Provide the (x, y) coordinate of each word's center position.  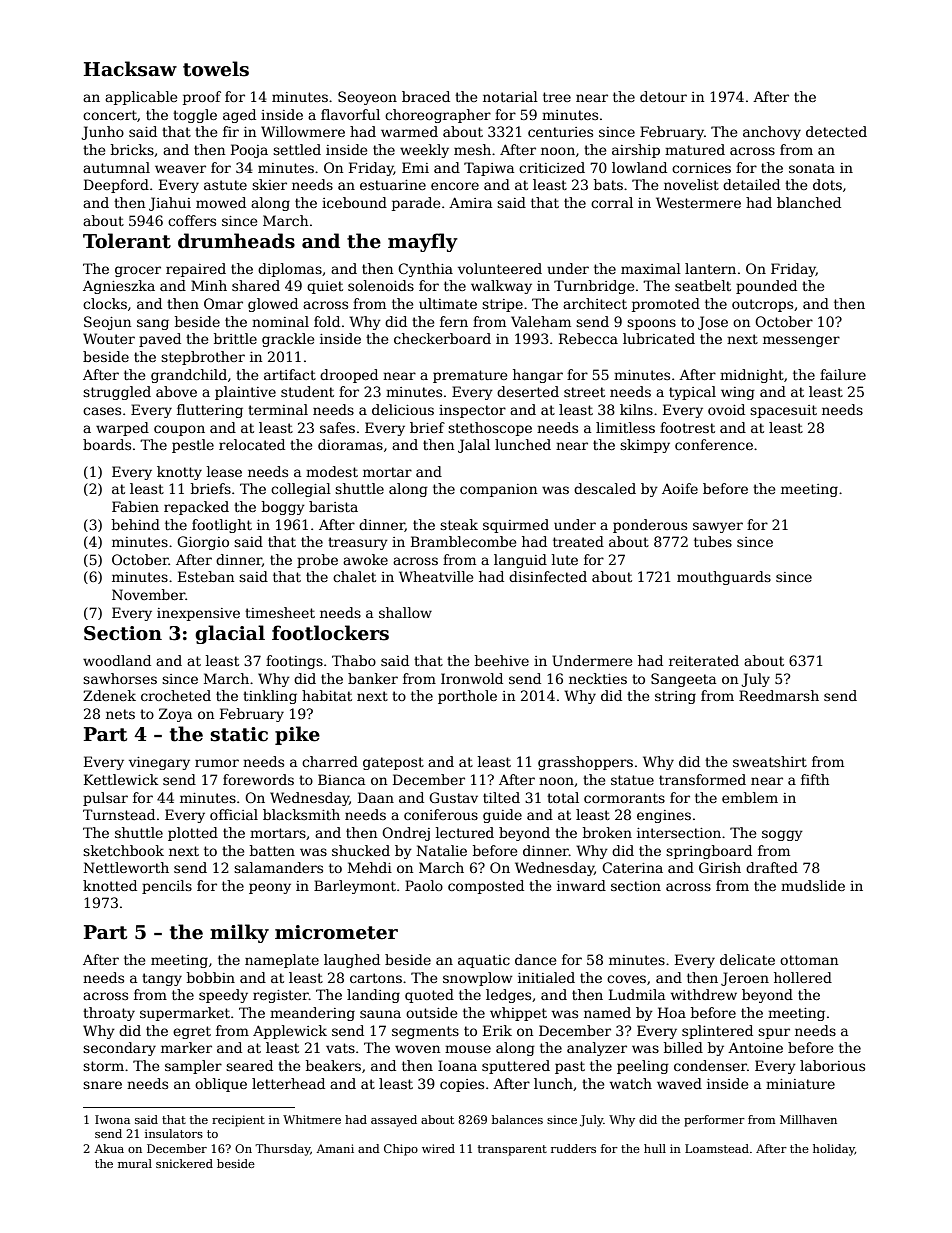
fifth (815, 779)
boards (107, 444)
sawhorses (120, 678)
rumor (217, 763)
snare (102, 1085)
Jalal (474, 446)
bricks (132, 149)
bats (608, 184)
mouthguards (724, 578)
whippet (518, 1014)
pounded (766, 287)
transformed (702, 779)
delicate (747, 959)
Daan (376, 797)
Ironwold (472, 678)
